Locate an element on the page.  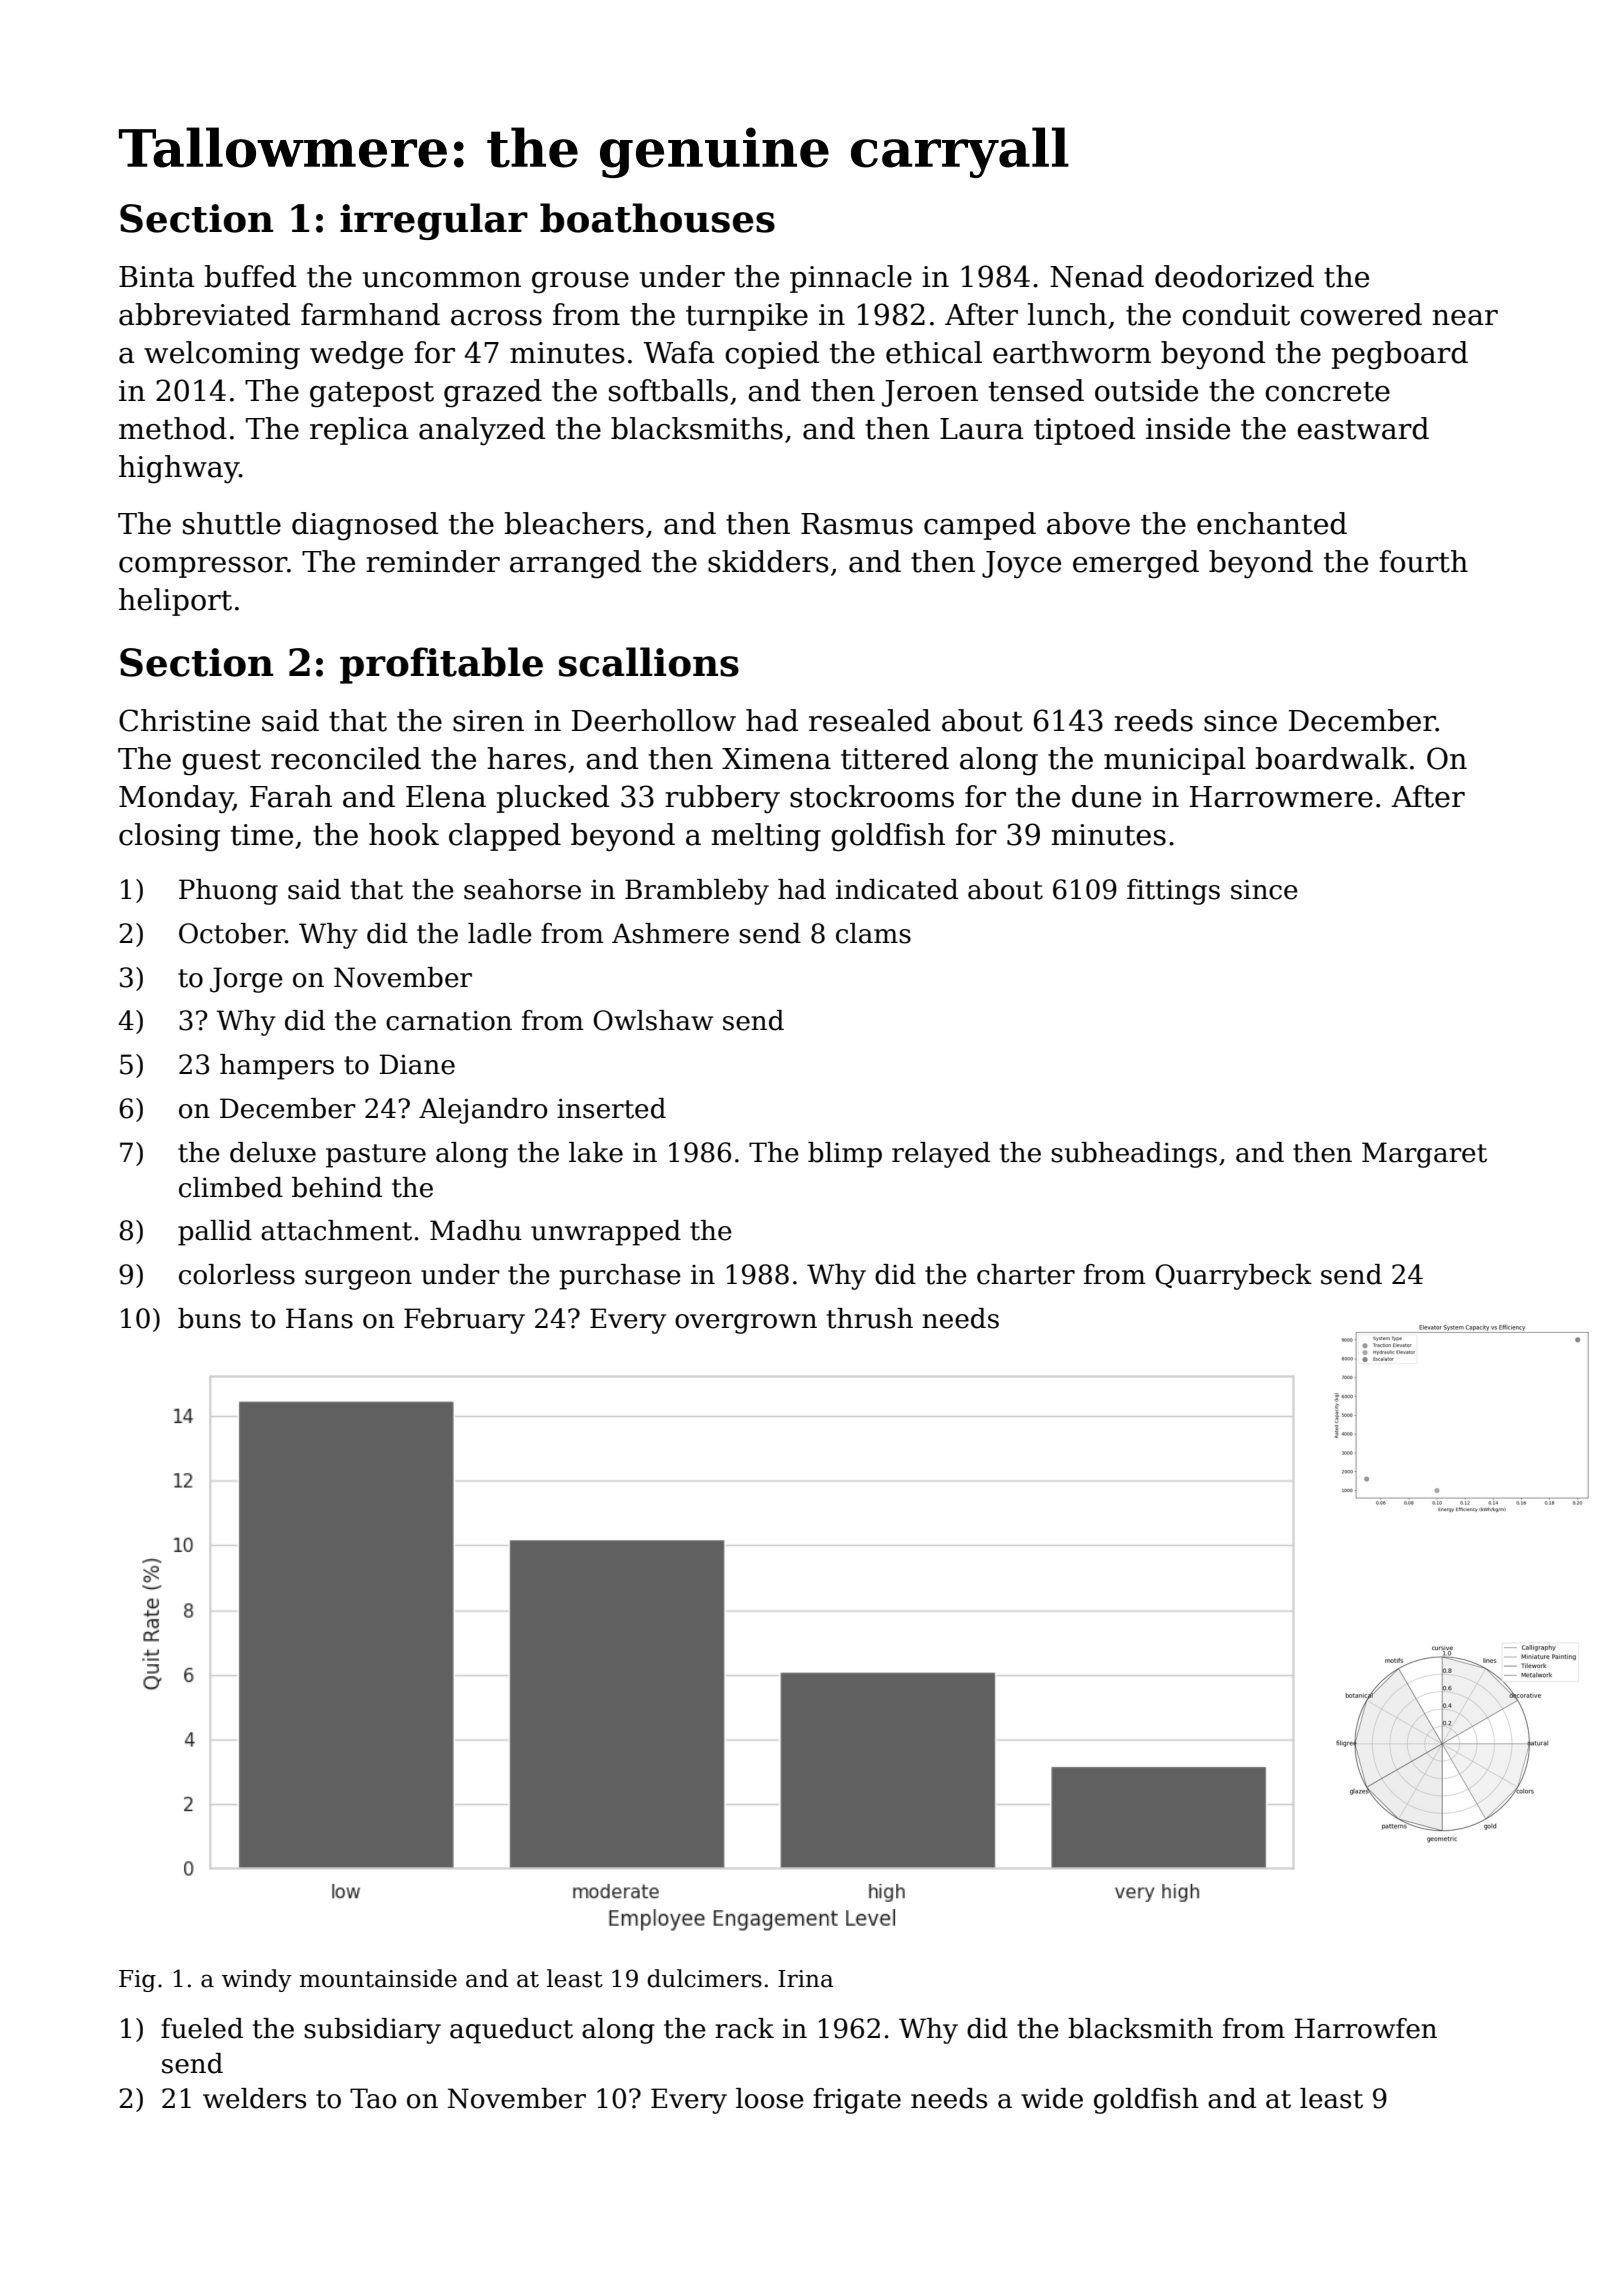
thrush is located at coordinates (870, 1318).
